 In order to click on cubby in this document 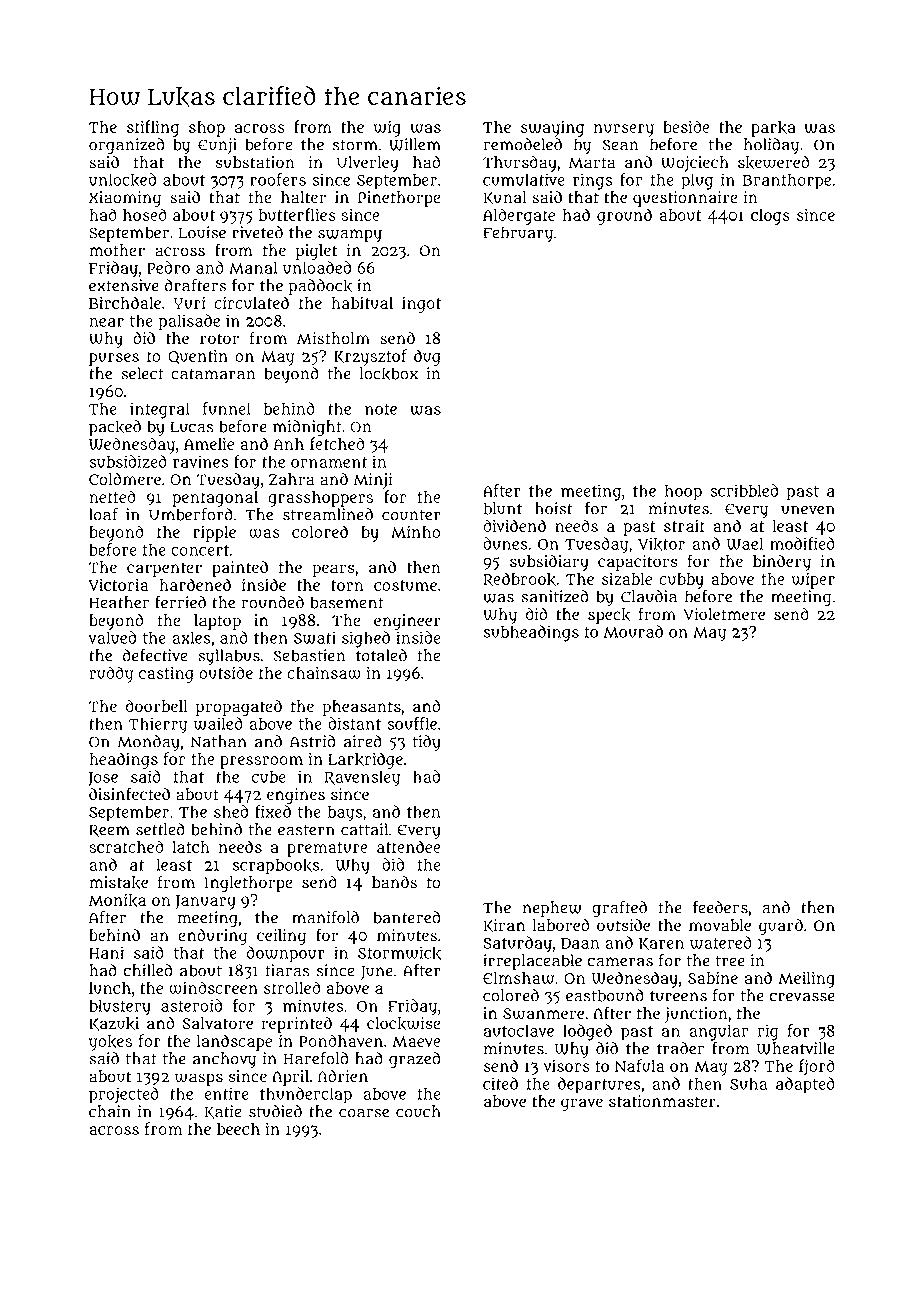, I will do `click(681, 581)`.
